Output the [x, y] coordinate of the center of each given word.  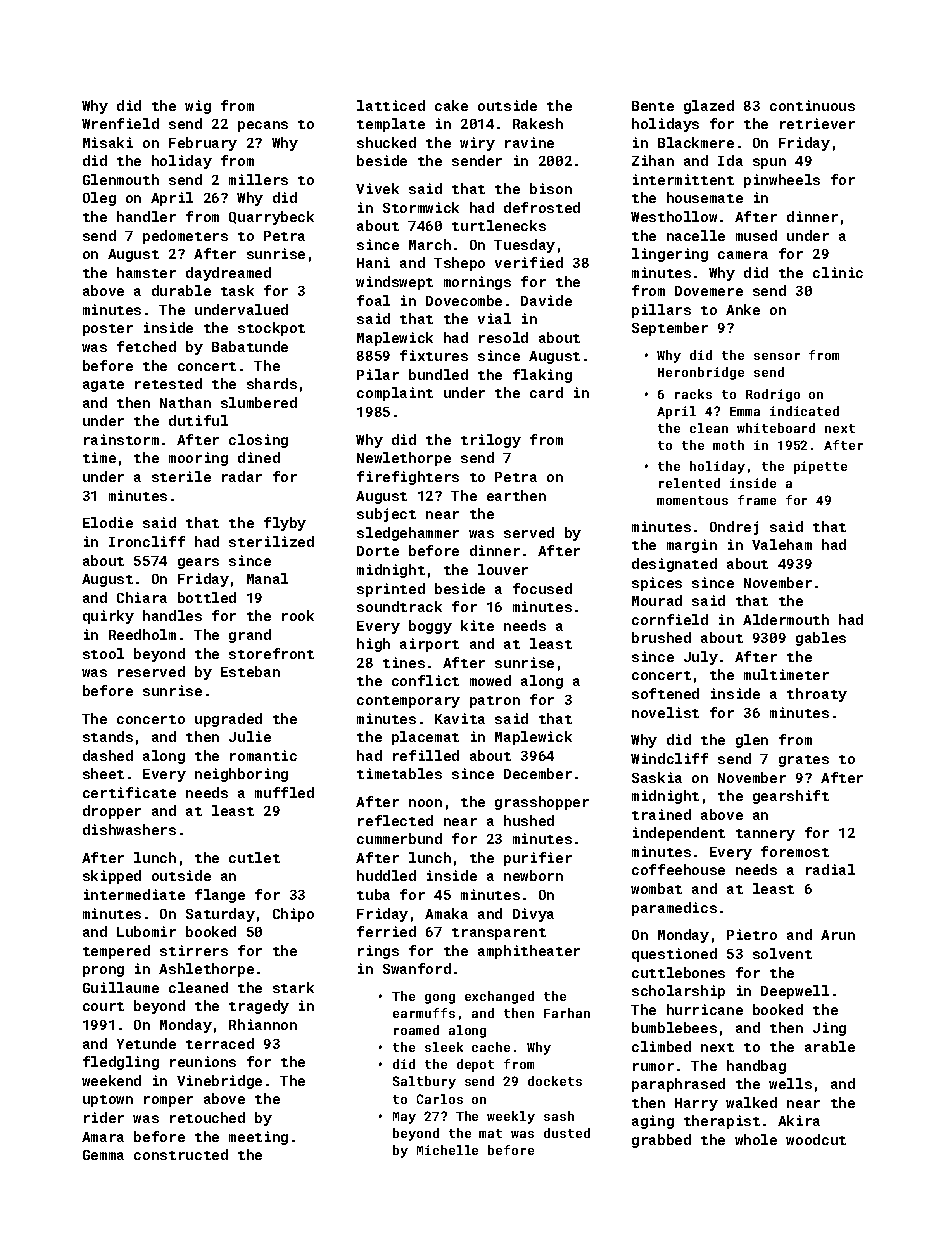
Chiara [142, 597]
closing [258, 441]
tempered [116, 952]
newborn [533, 875]
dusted [567, 1133]
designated [674, 565]
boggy [430, 627]
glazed [709, 107]
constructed [181, 1154]
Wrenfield [120, 123]
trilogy [491, 441]
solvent [782, 953]
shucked [386, 142]
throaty [817, 695]
